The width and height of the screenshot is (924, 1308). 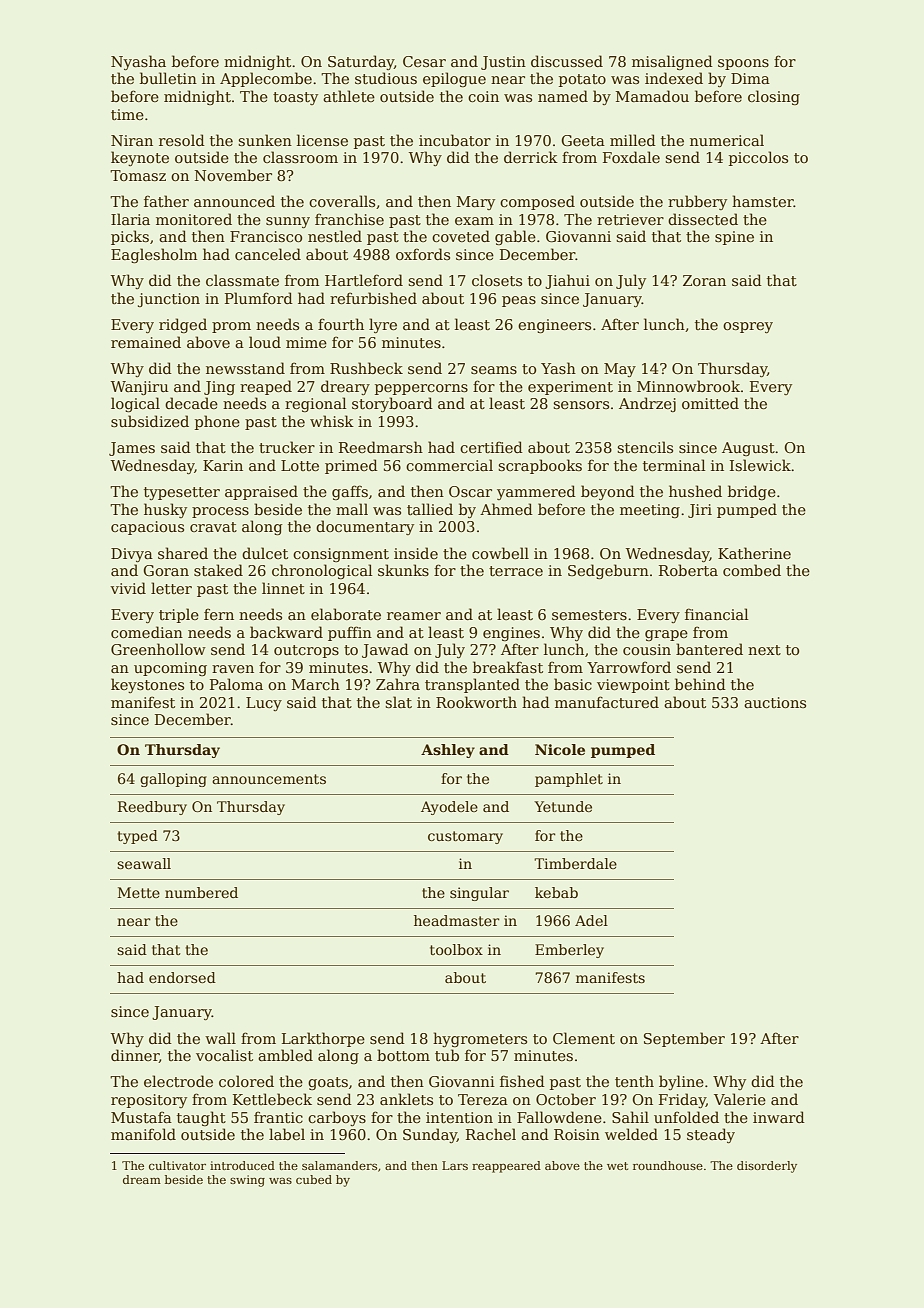 I want to click on Ayodele, so click(x=449, y=808).
